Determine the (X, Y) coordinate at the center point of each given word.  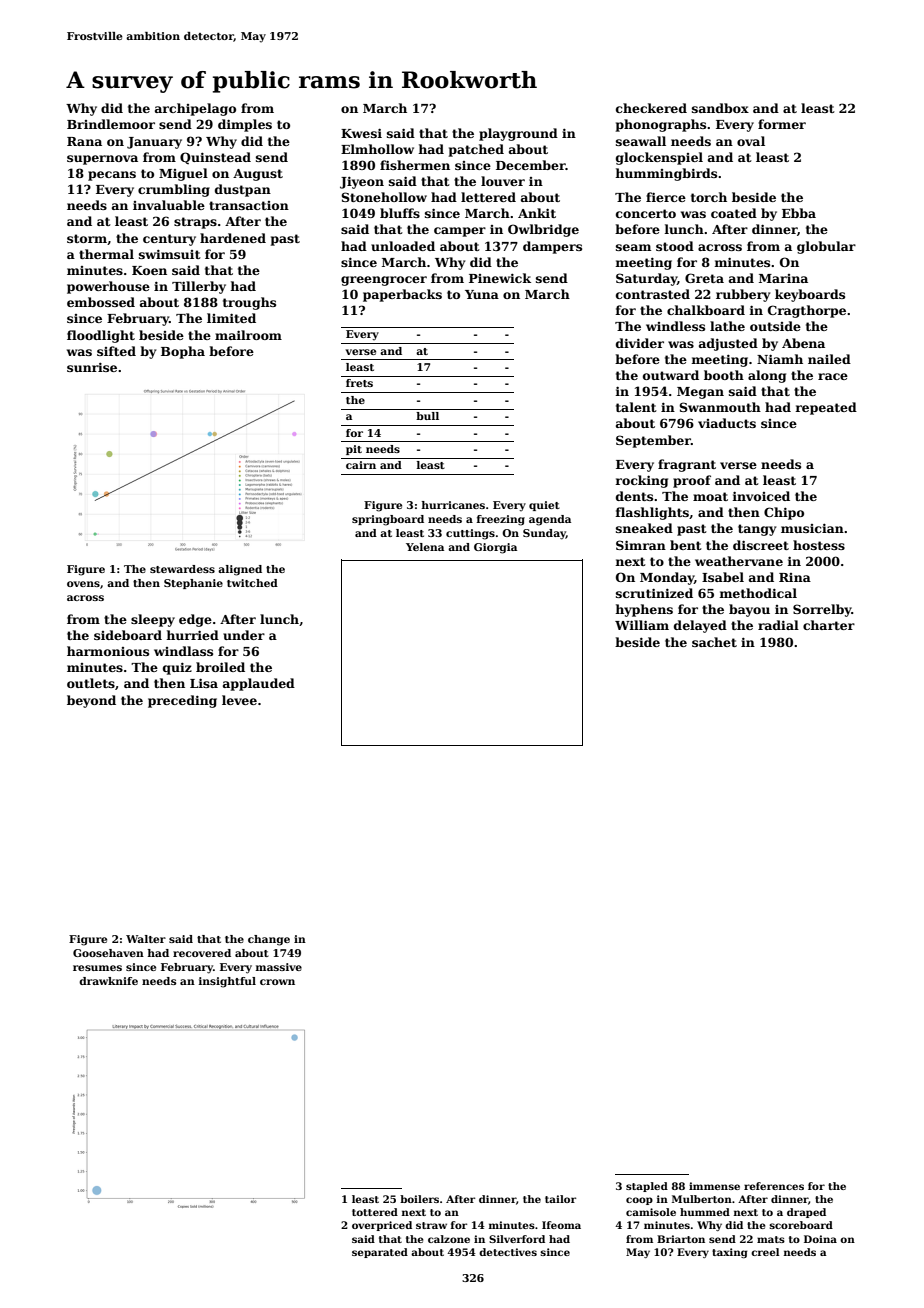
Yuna (482, 294)
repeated (826, 408)
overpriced (382, 1226)
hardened (233, 238)
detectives (508, 1252)
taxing (730, 1253)
